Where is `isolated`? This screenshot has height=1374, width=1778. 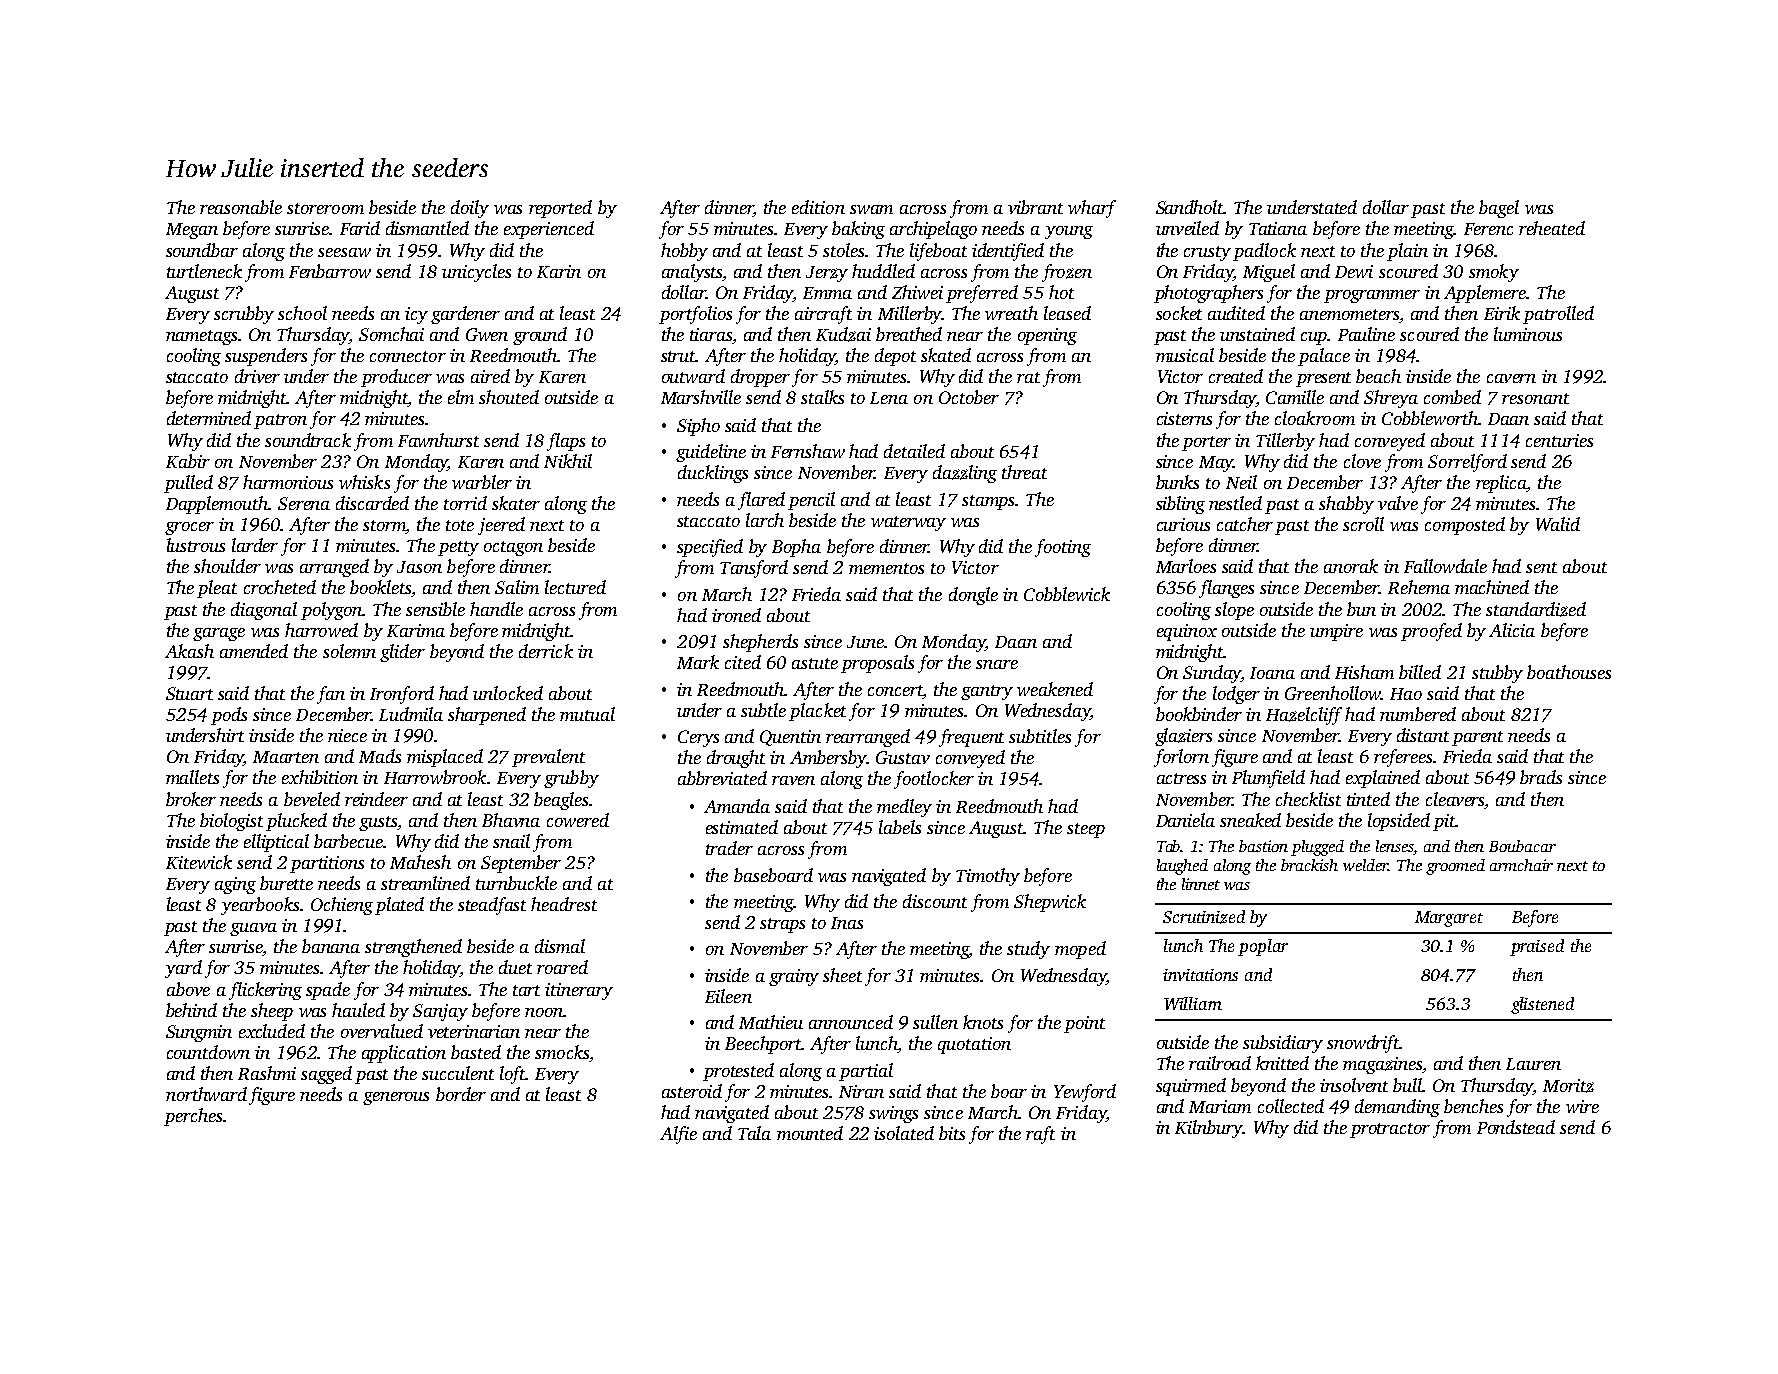
isolated is located at coordinates (904, 1133).
